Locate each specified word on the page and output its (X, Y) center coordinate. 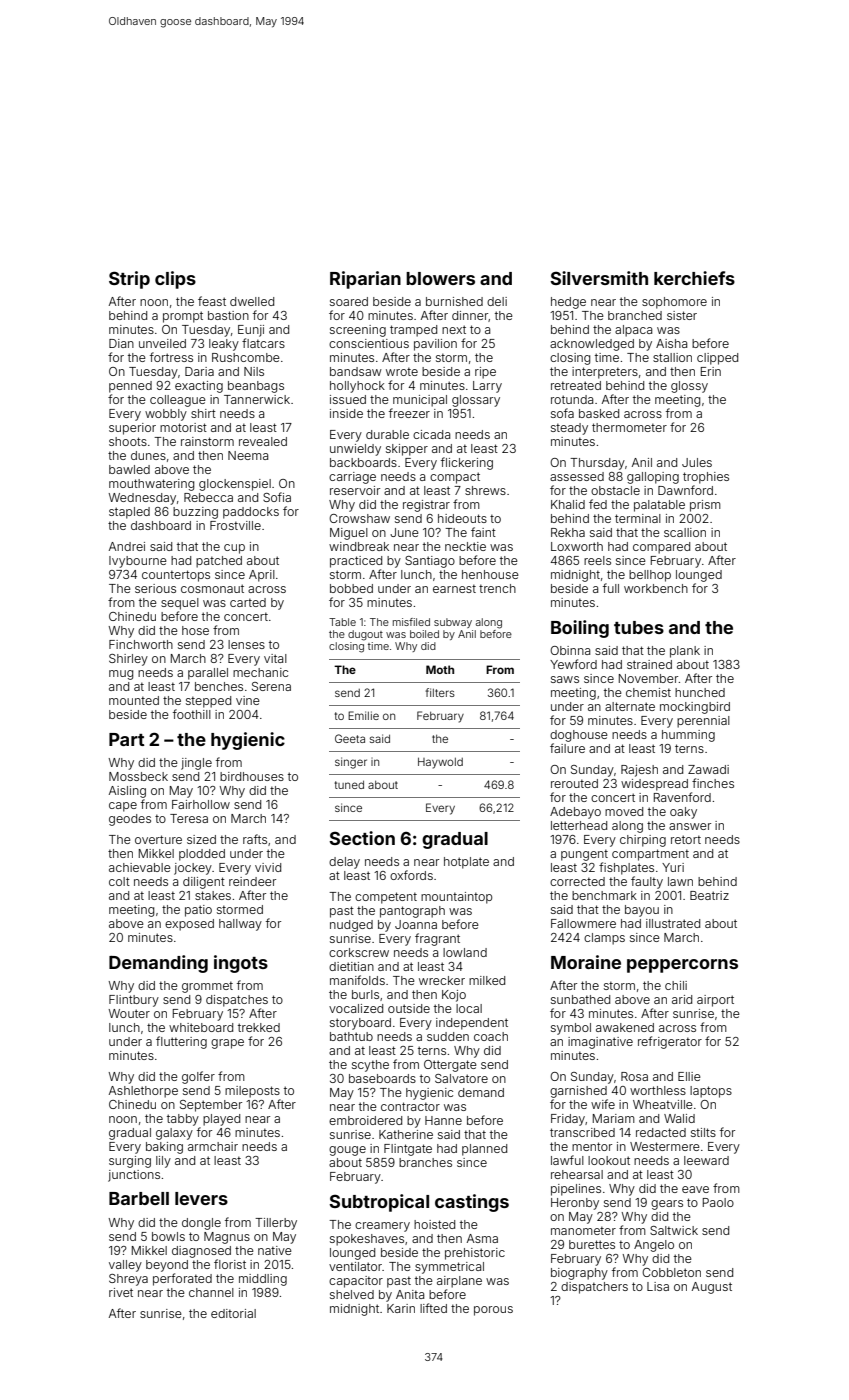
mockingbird (695, 708)
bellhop (650, 576)
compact (455, 478)
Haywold (440, 763)
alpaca (633, 331)
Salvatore (461, 1078)
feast (212, 301)
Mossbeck (138, 776)
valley (125, 1266)
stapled (129, 513)
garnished (578, 1092)
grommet (207, 987)
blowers (440, 278)
